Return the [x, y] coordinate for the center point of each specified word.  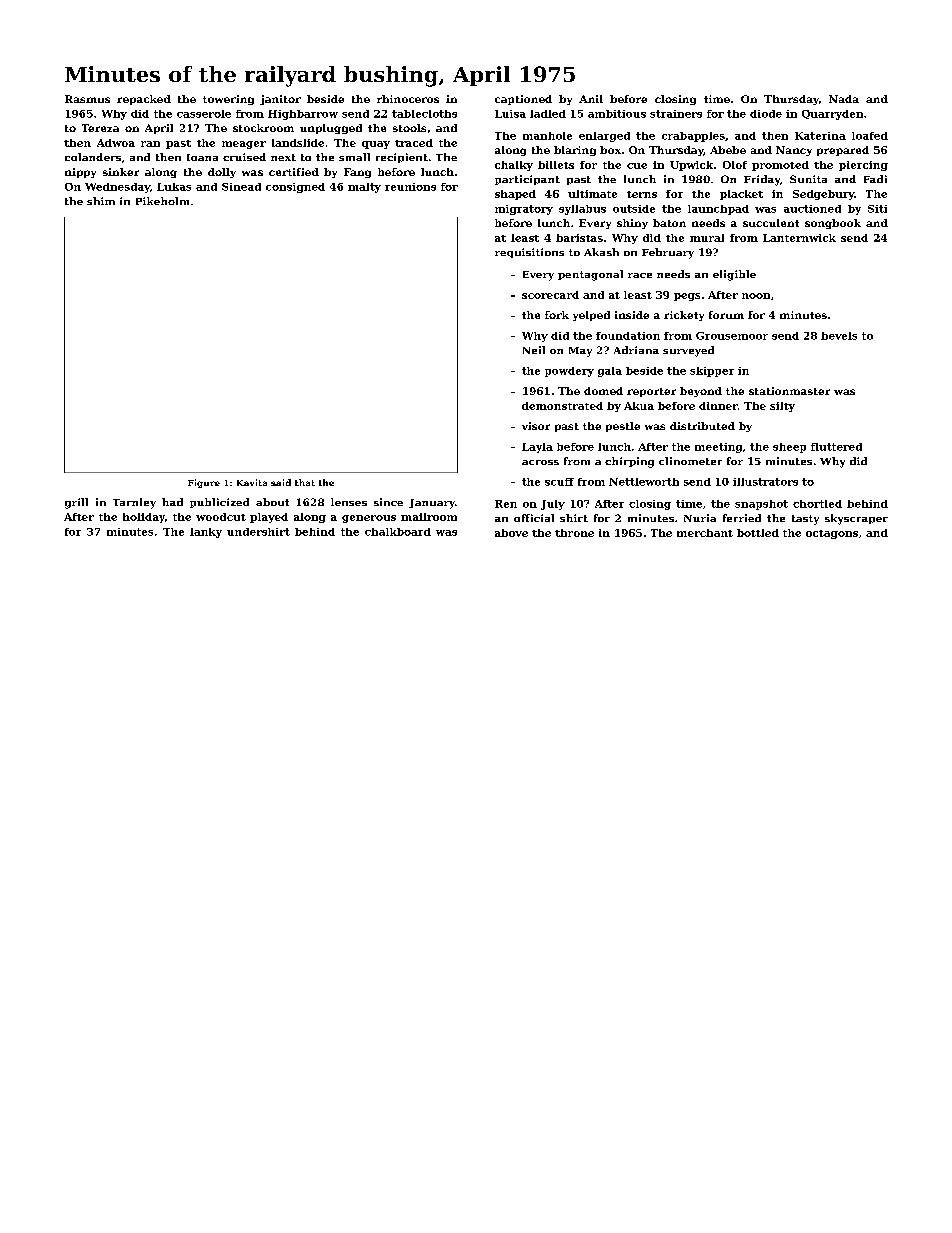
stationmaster [789, 391]
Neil [534, 350]
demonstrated [562, 406]
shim [101, 201]
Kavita [252, 482]
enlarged [604, 137]
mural [707, 238]
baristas [579, 238]
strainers [676, 114]
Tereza [100, 128]
